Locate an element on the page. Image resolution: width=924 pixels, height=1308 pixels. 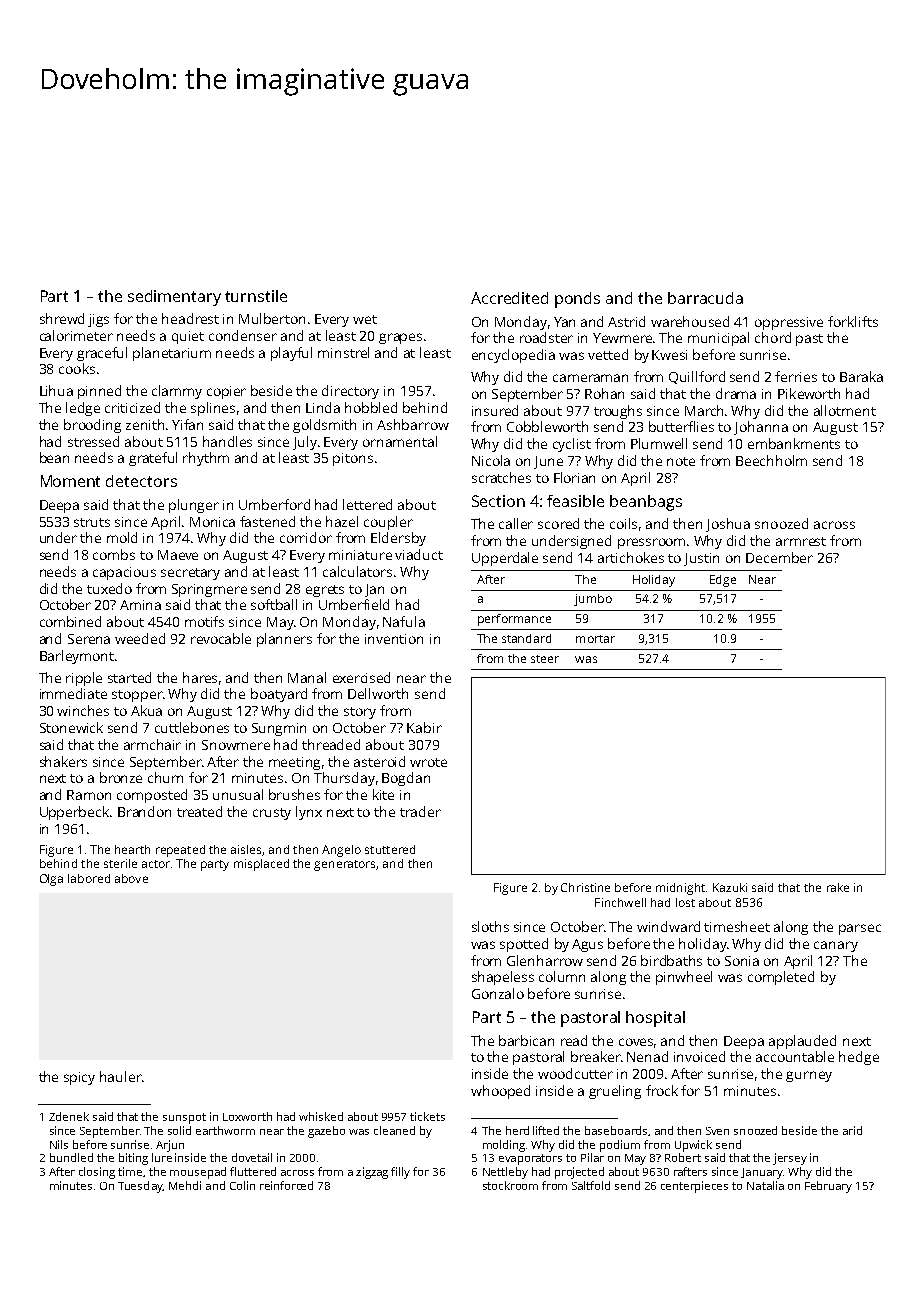
mortar is located at coordinates (595, 639).
